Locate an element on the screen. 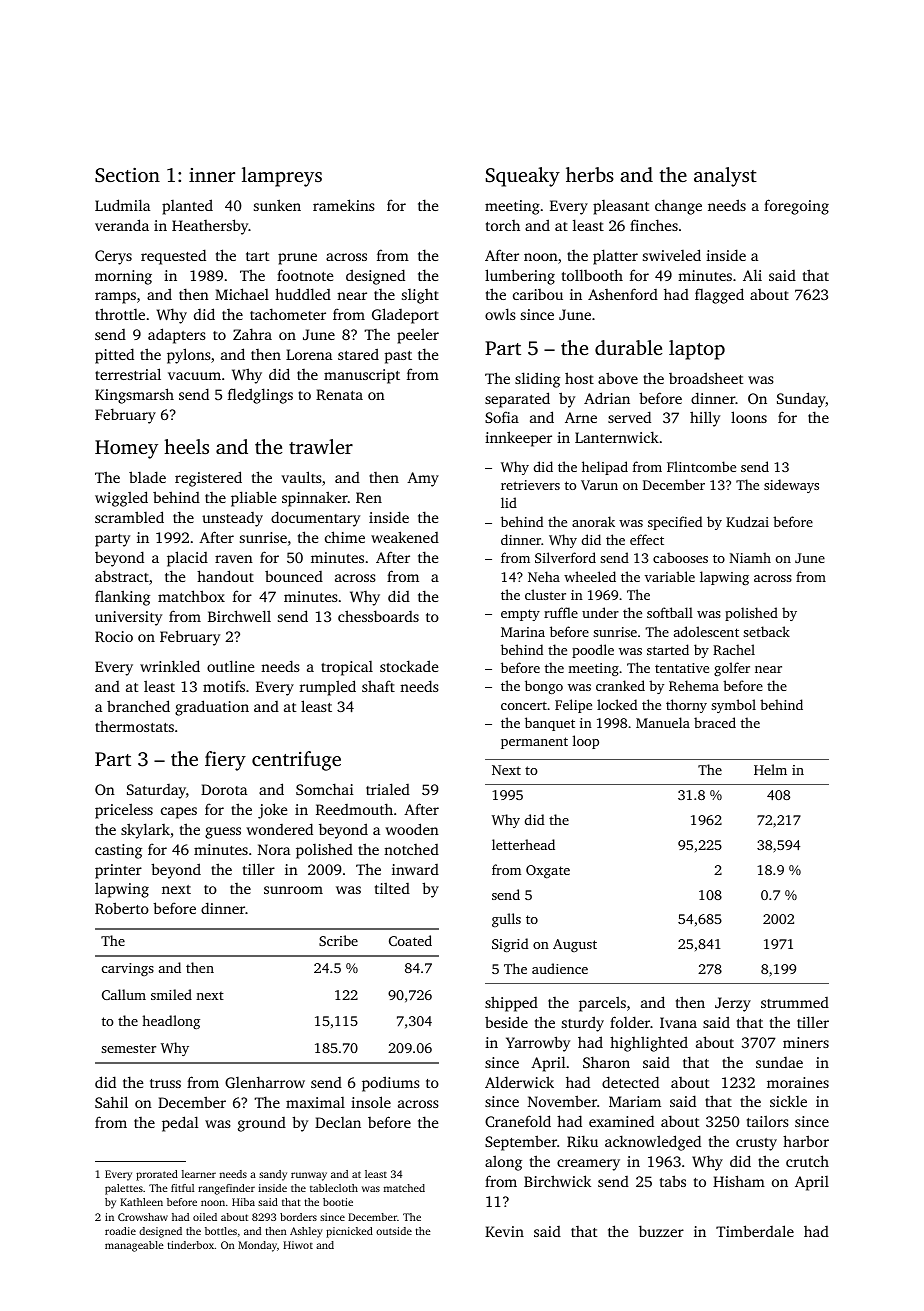  effect is located at coordinates (647, 539).
